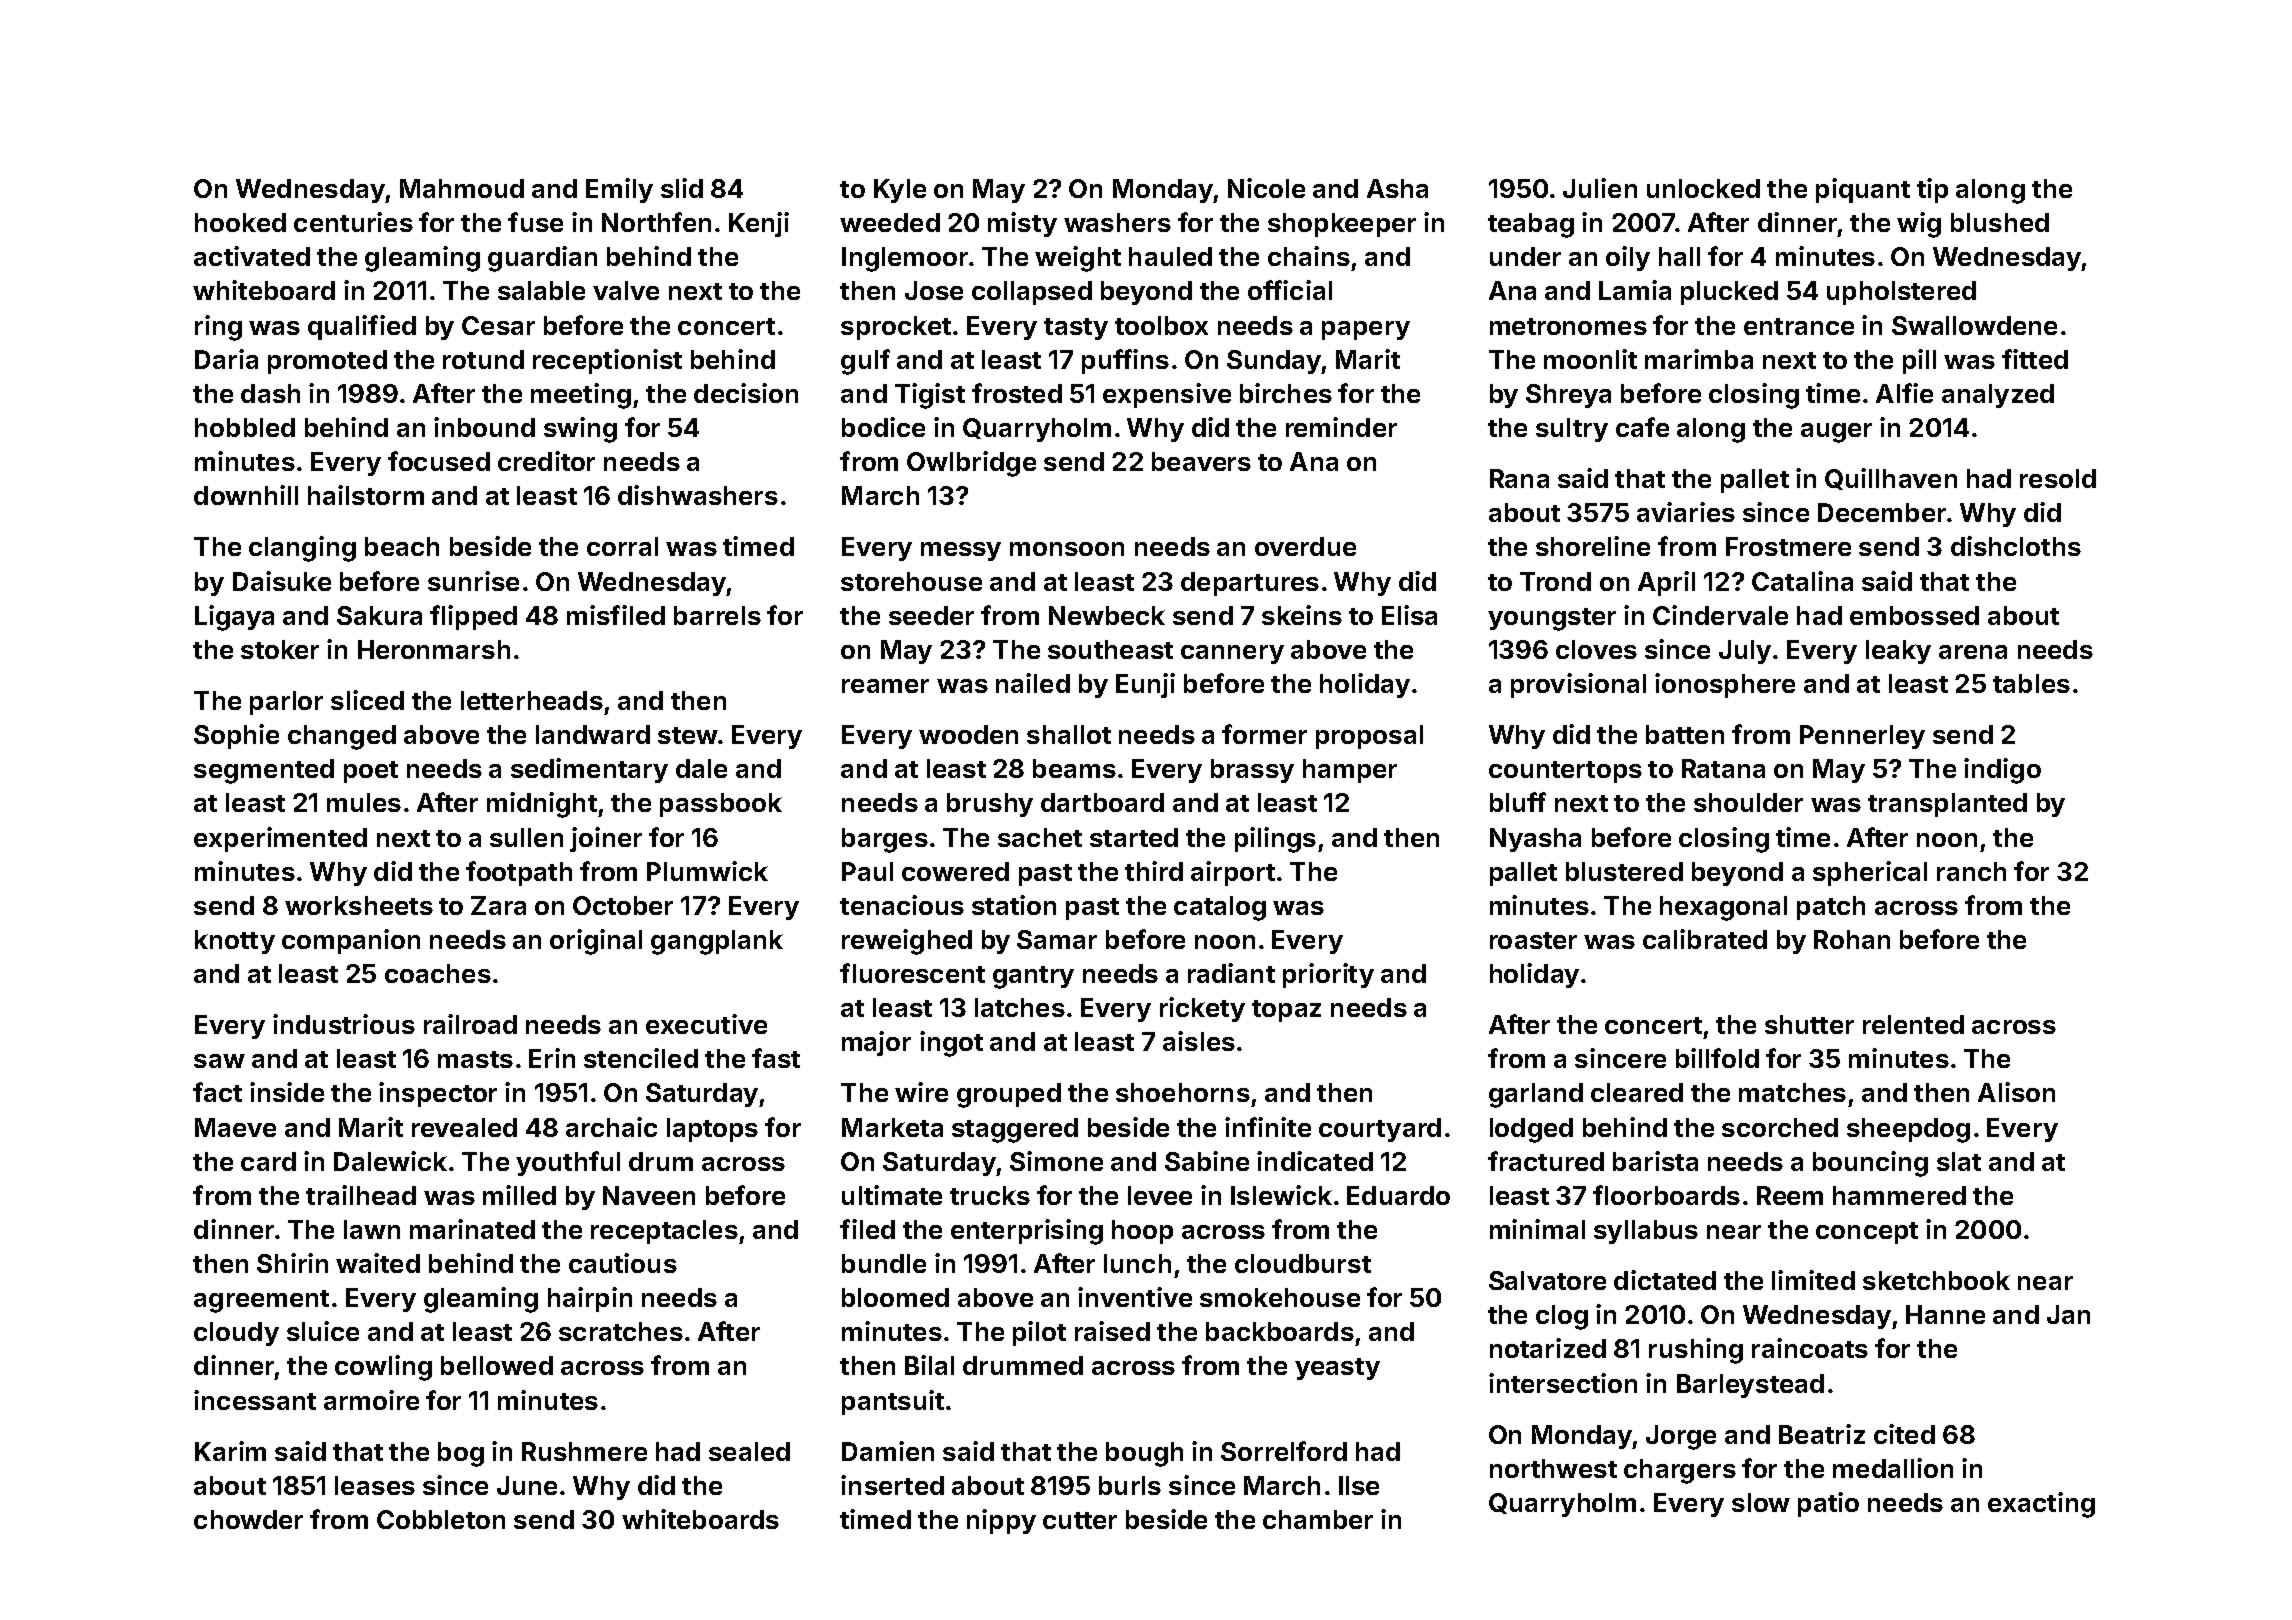 The width and height of the screenshot is (2292, 1620). What do you see at coordinates (327, 362) in the screenshot?
I see `promoted` at bounding box center [327, 362].
